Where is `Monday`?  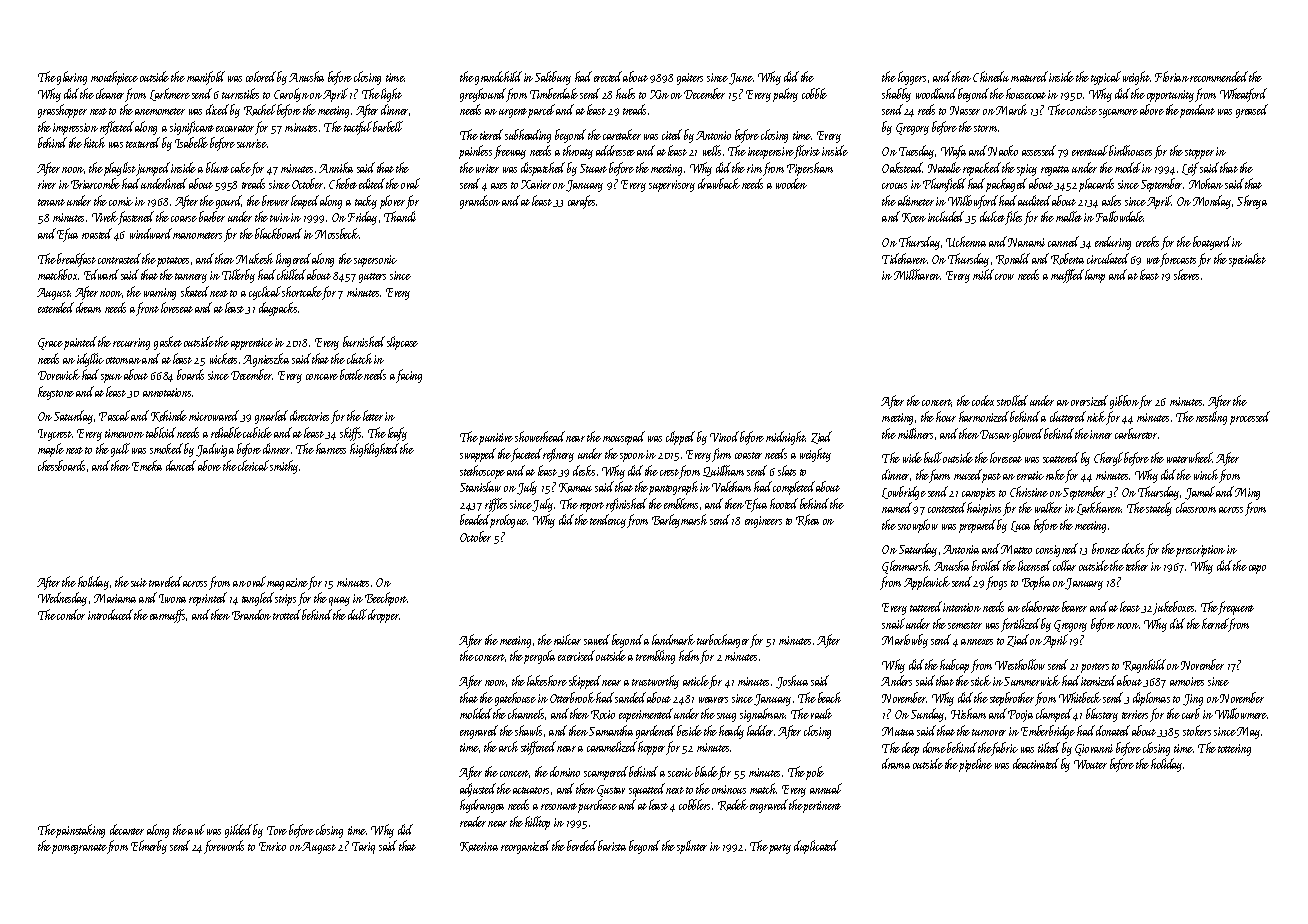
Monday is located at coordinates (1212, 202).
